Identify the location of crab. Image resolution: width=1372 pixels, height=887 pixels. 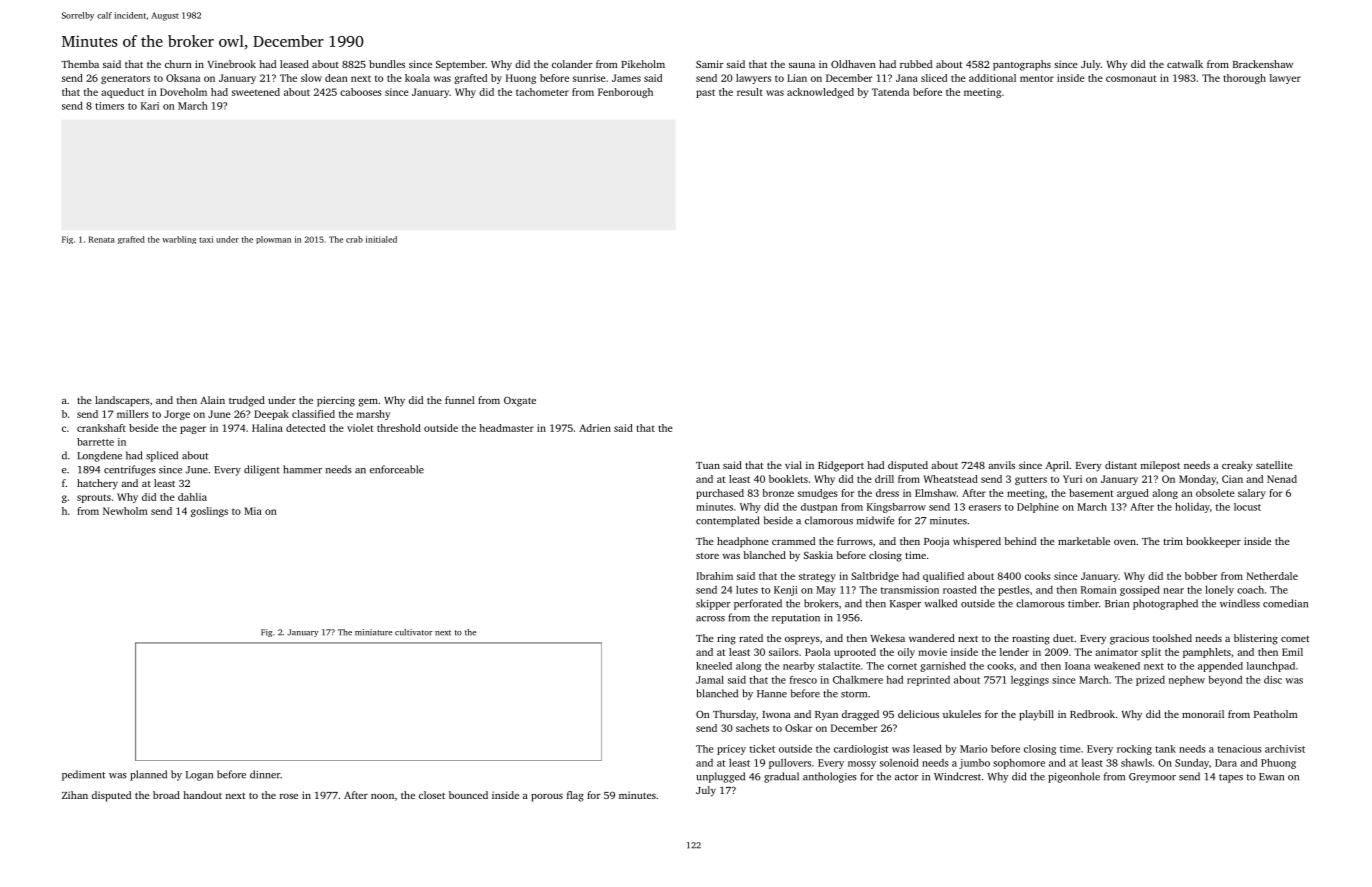
(354, 239).
